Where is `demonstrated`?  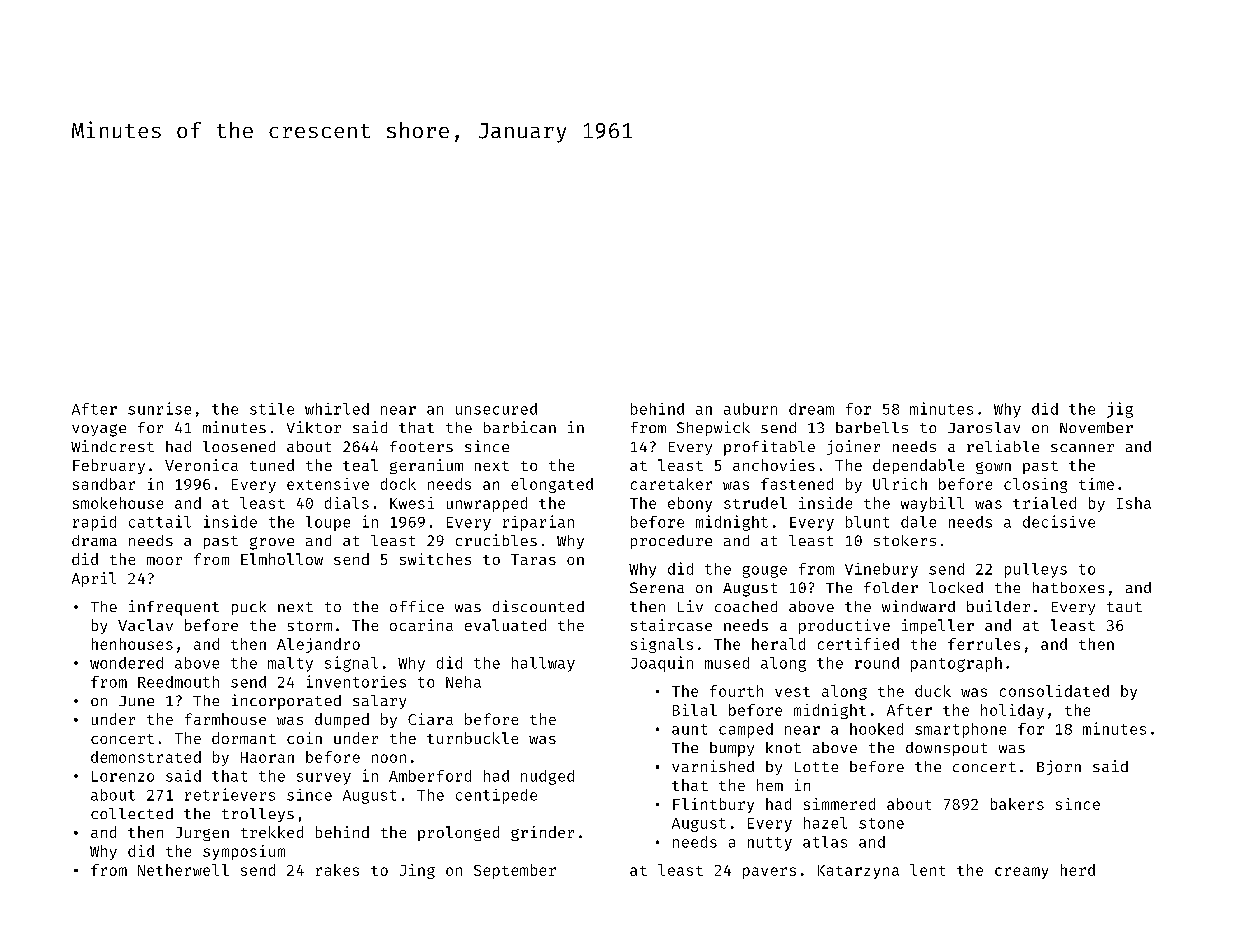 demonstrated is located at coordinates (146, 757).
